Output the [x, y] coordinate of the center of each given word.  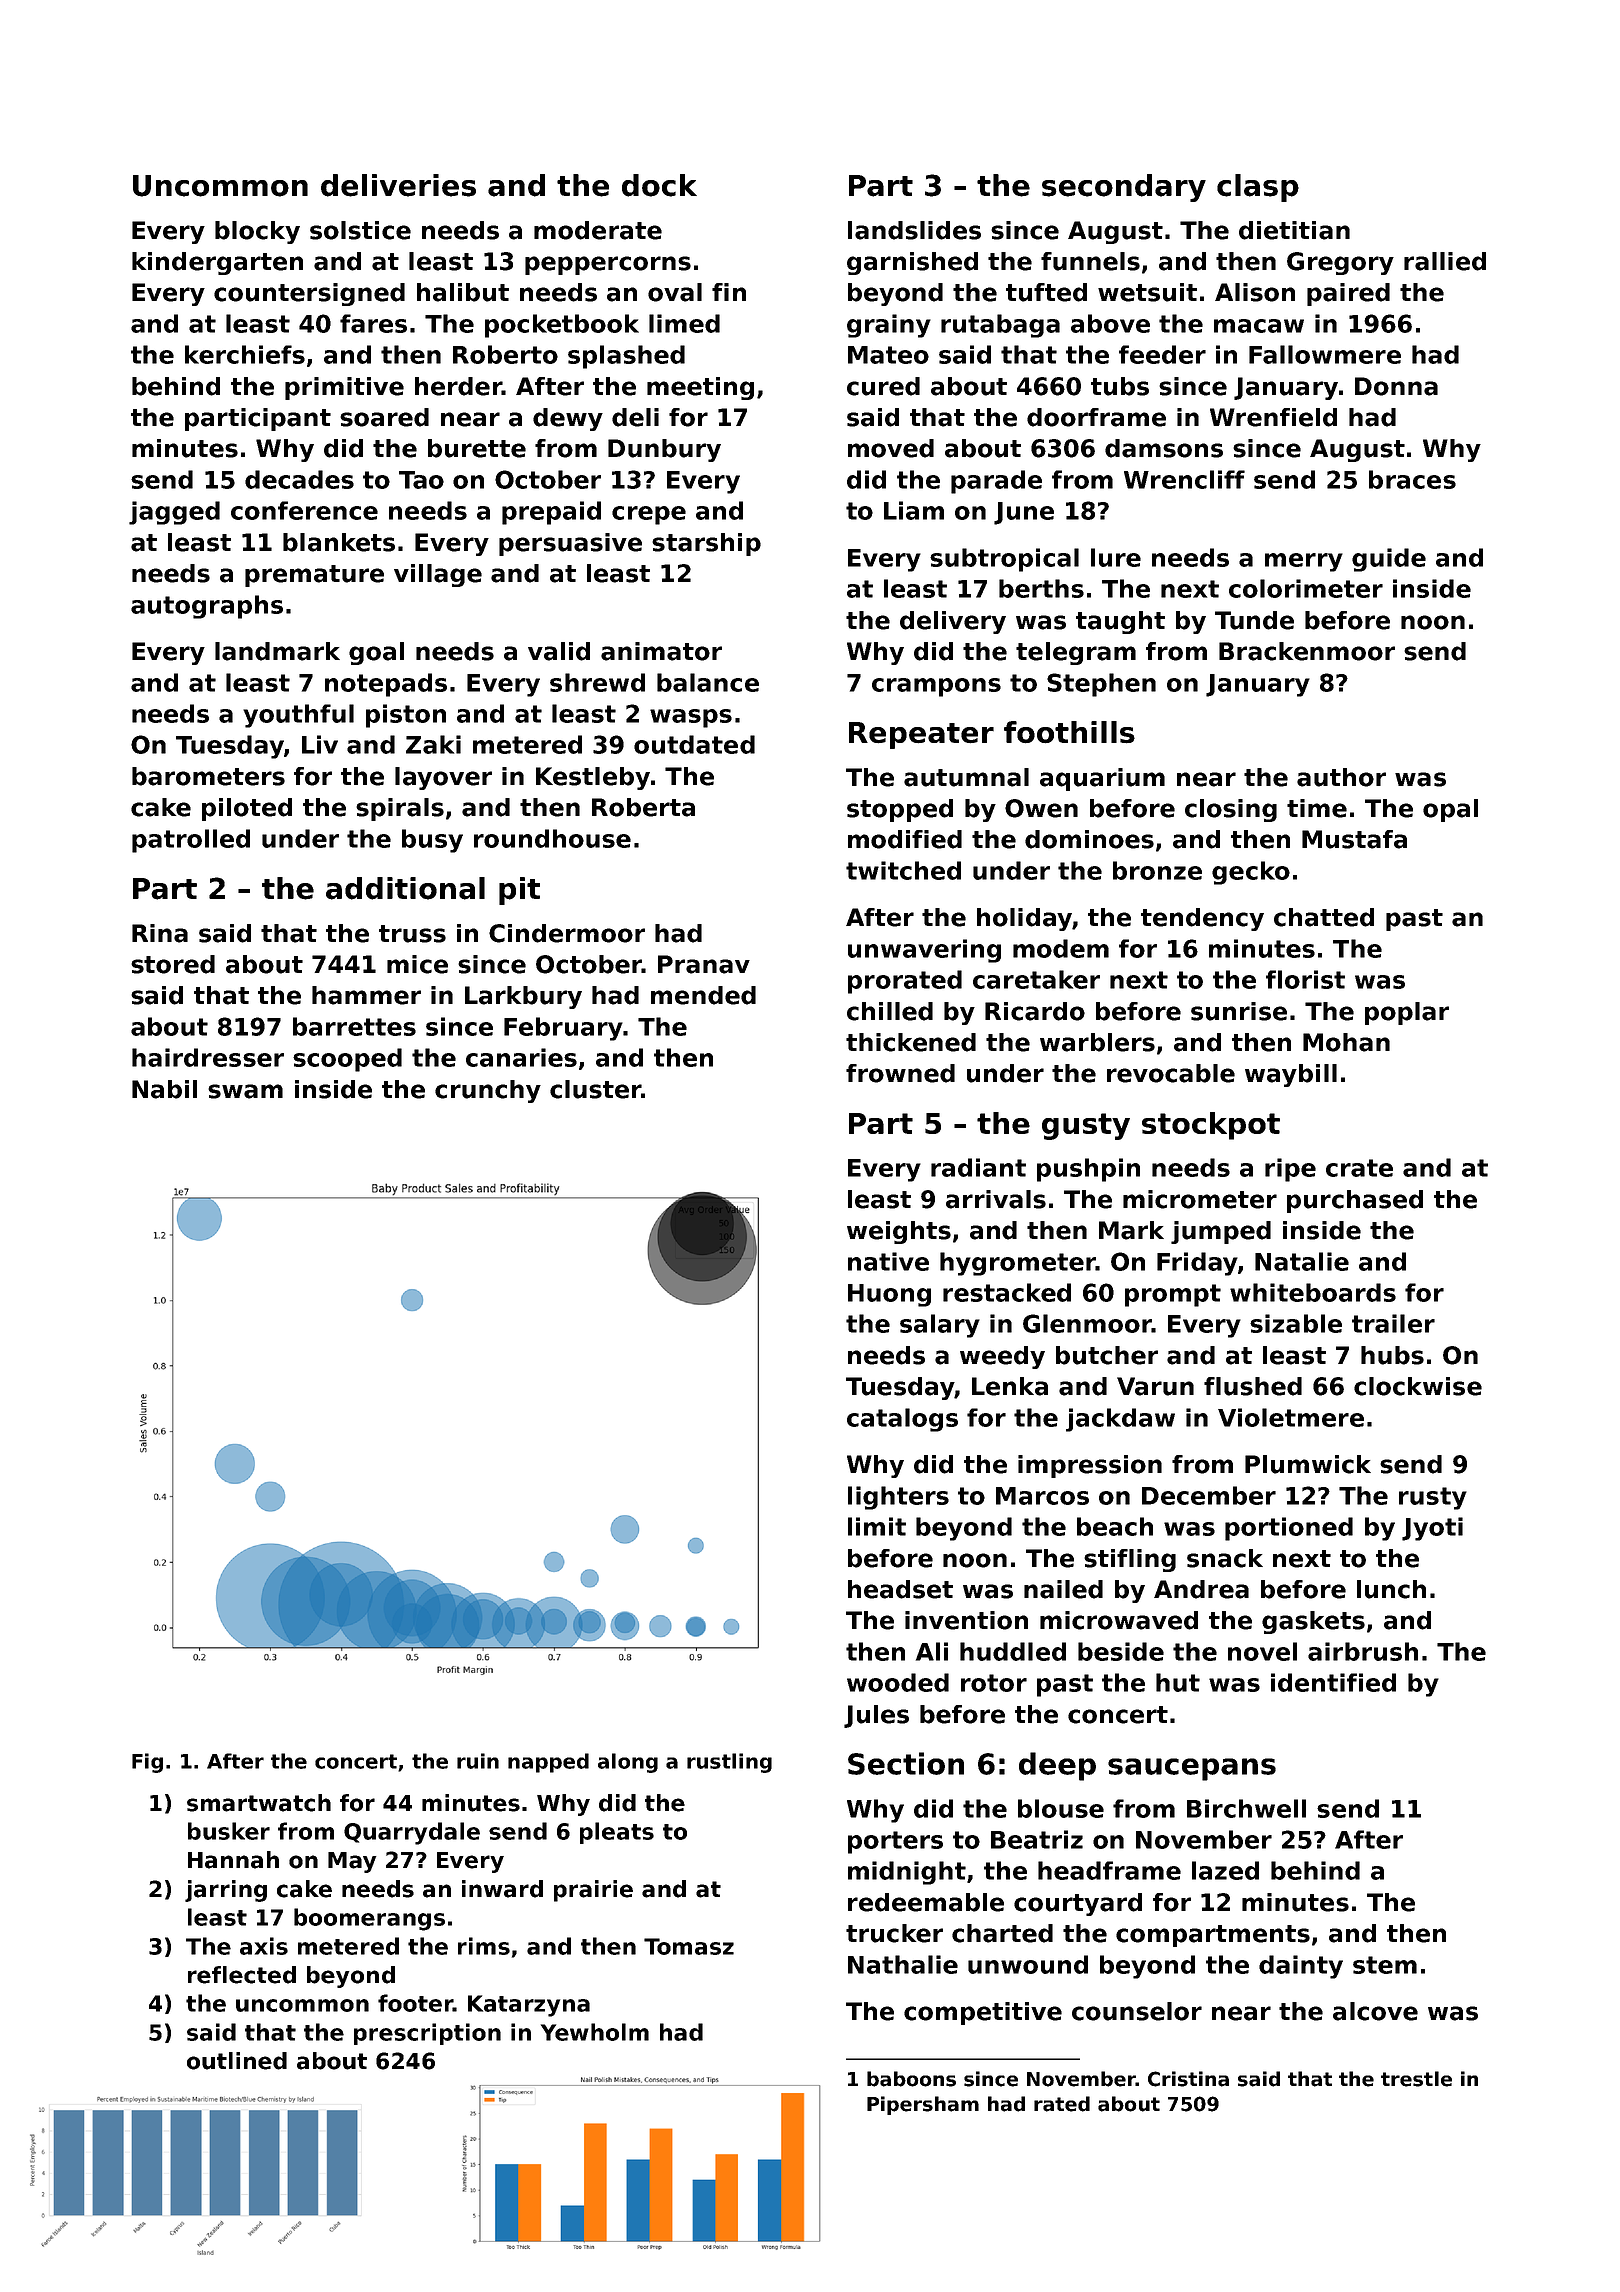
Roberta [643, 807]
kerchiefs [245, 354]
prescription [427, 2034]
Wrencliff [1184, 479]
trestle [1416, 2079]
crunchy [488, 1091]
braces [1412, 479]
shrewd [597, 682]
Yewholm [595, 2032]
